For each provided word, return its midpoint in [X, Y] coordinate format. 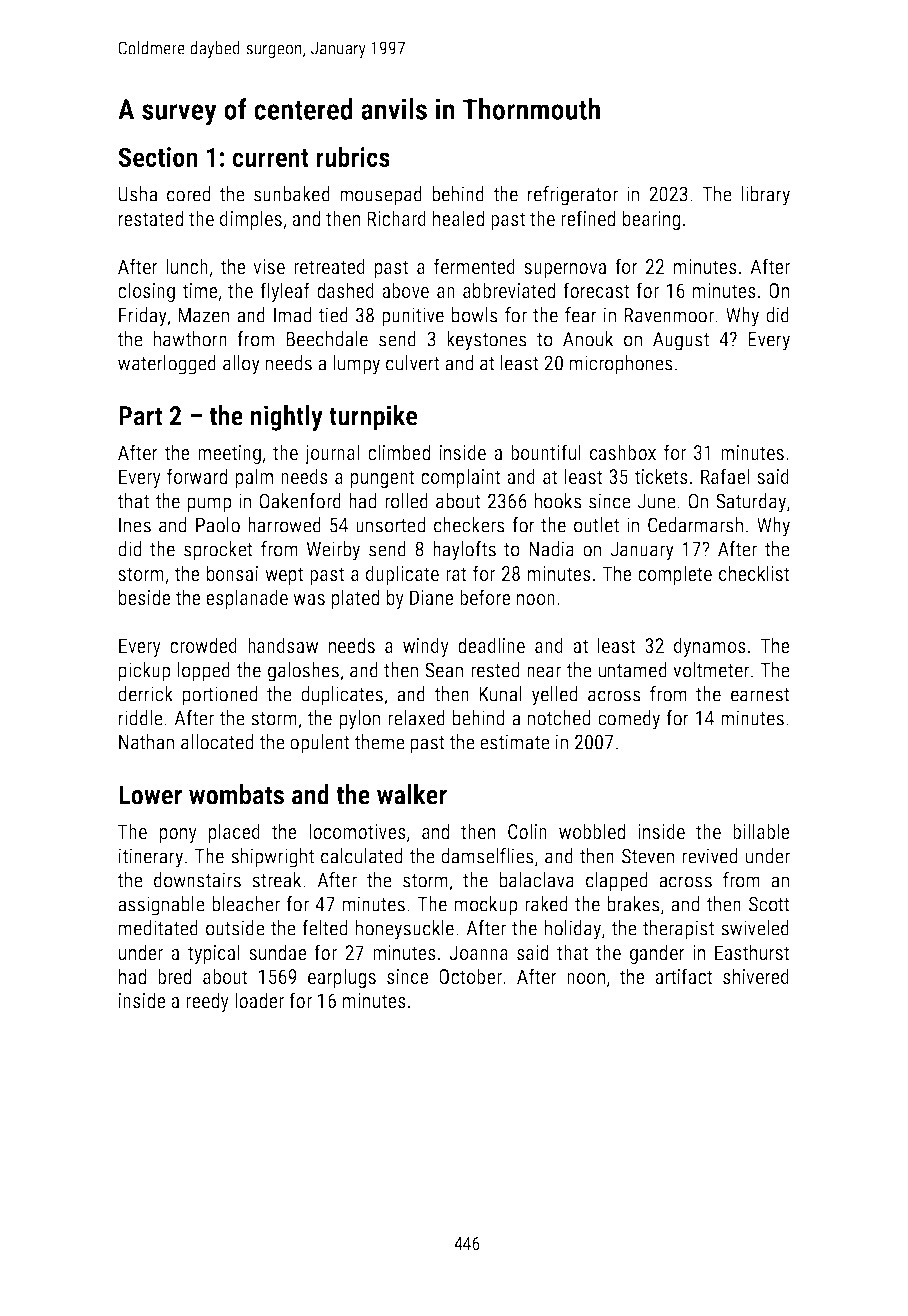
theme [379, 742]
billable [761, 831]
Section [158, 157]
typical [214, 954]
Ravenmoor [669, 315]
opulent [320, 744]
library [765, 196]
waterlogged [167, 365]
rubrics [353, 157]
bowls [475, 315]
